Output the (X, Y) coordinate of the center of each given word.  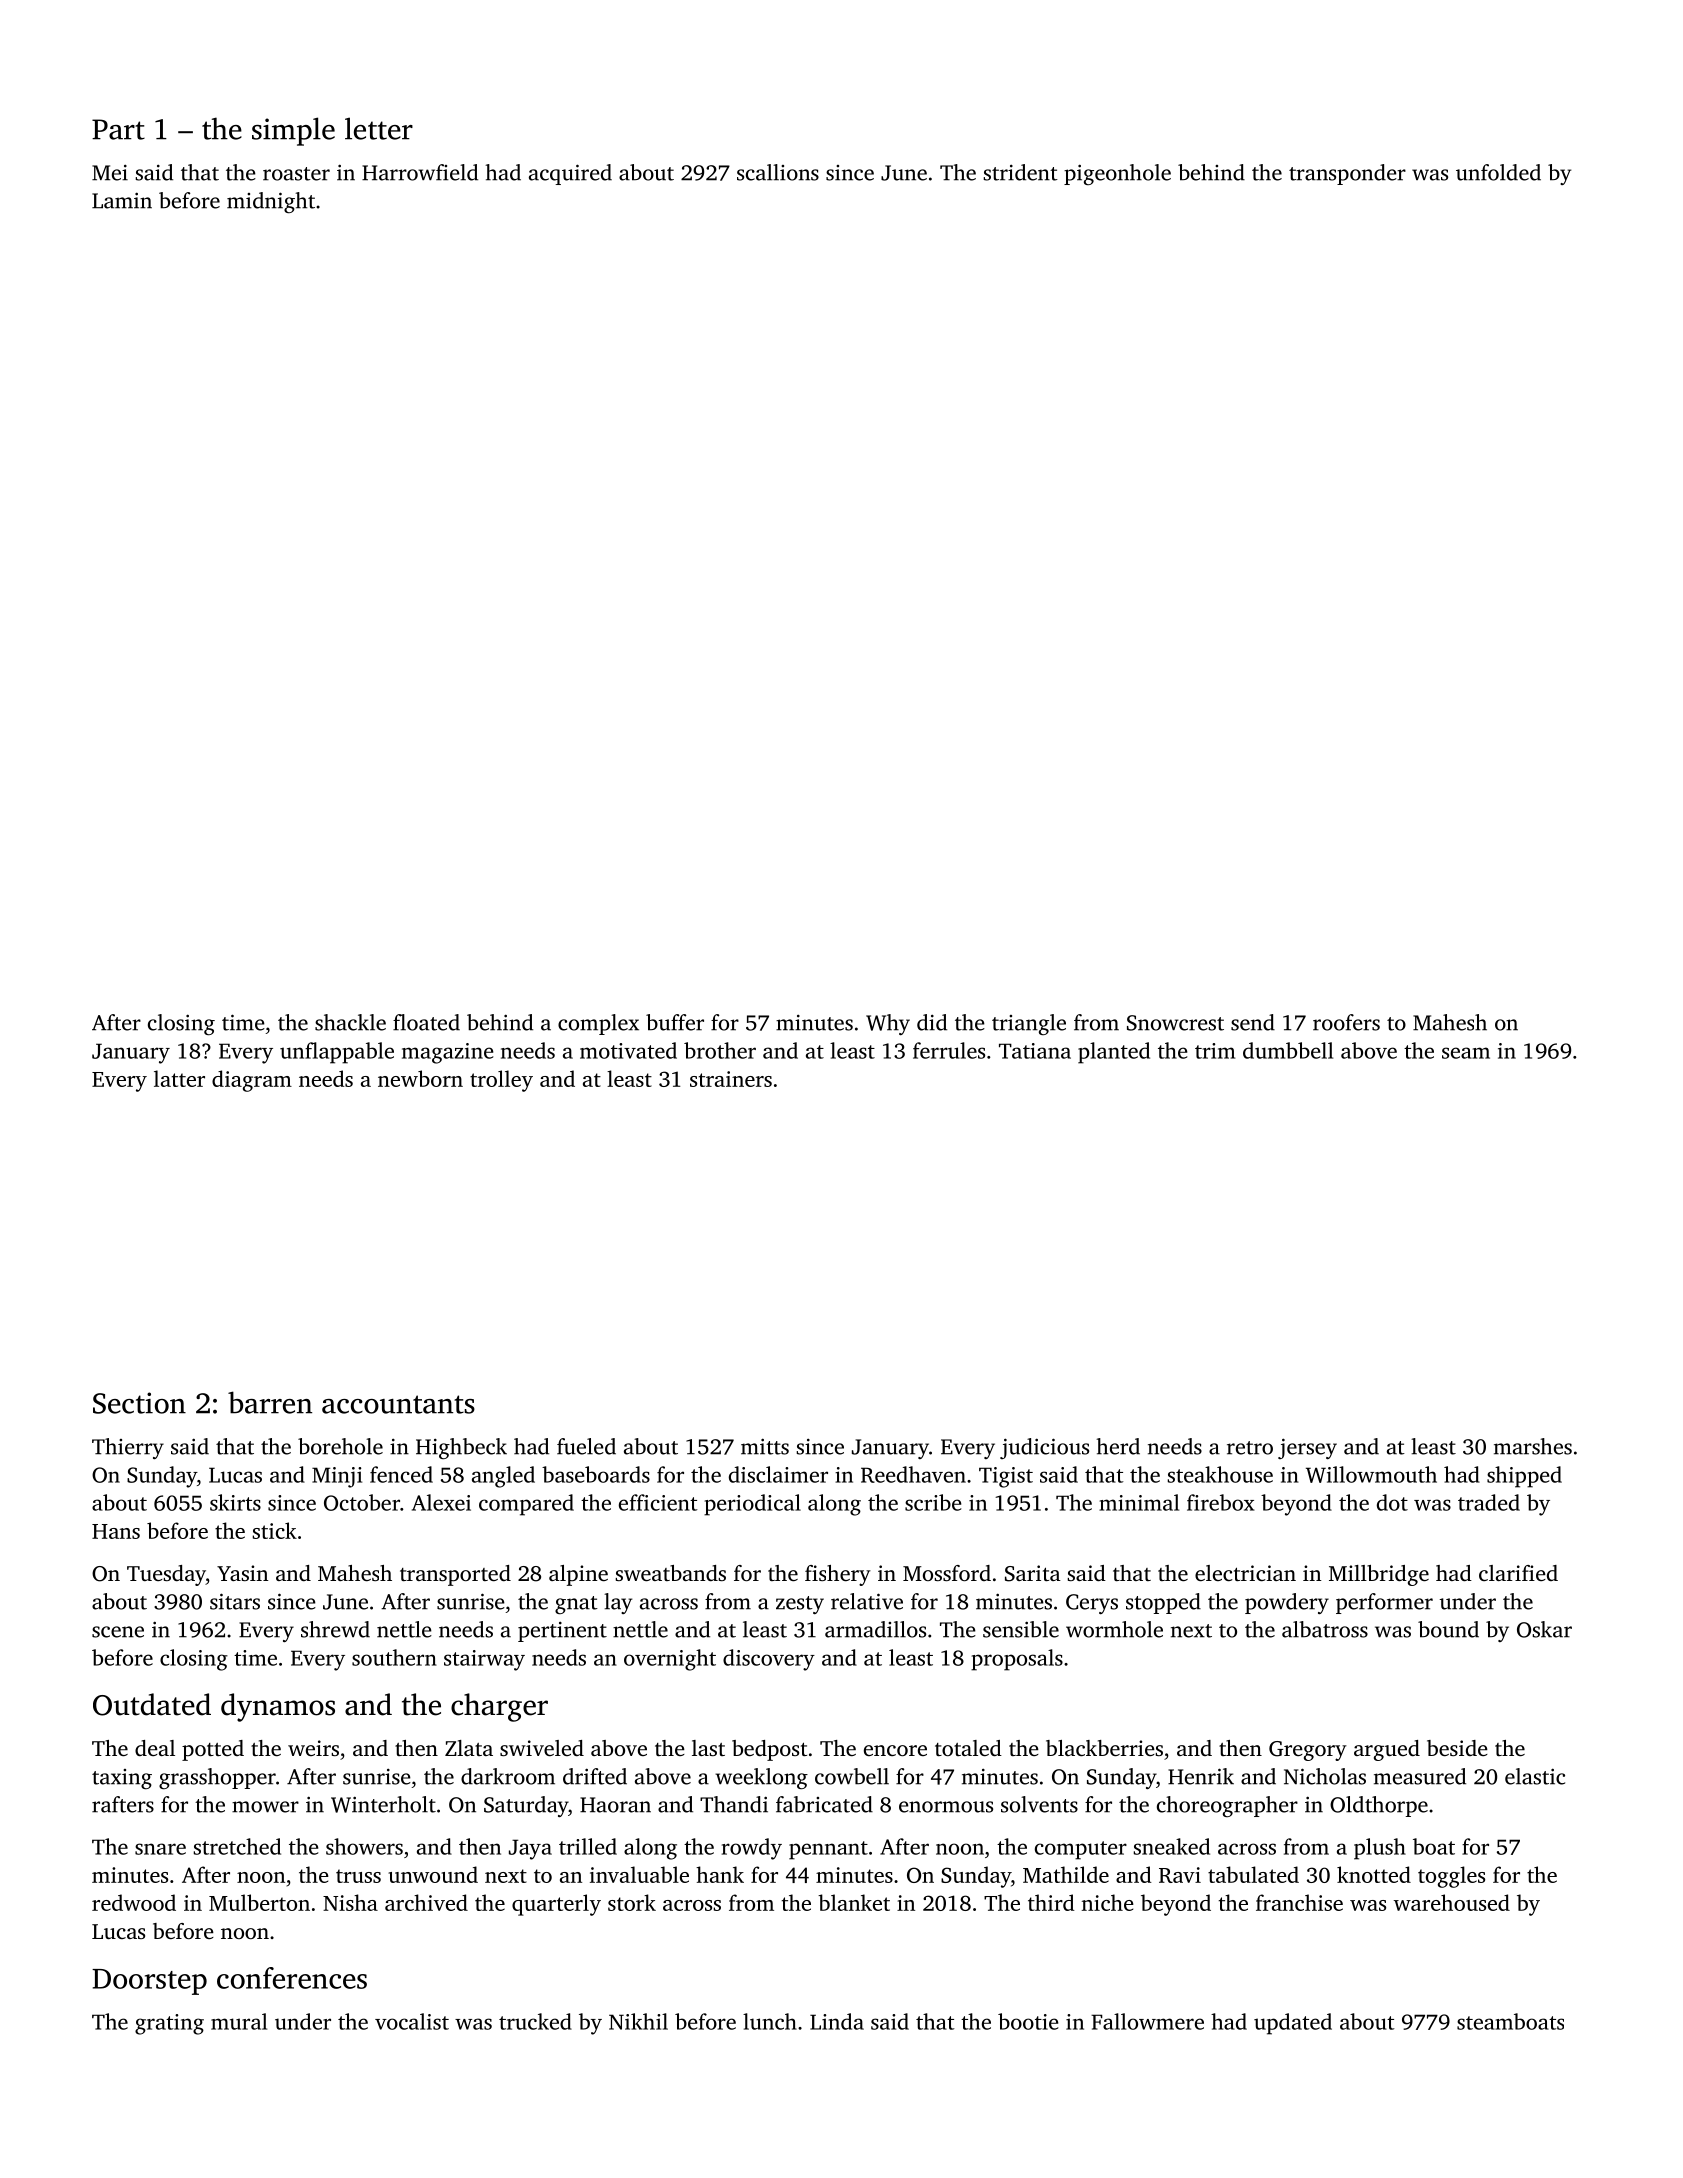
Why (888, 1024)
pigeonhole (1117, 174)
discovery (769, 1660)
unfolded (1498, 172)
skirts (235, 1502)
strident (1020, 172)
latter (179, 1078)
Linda (837, 2021)
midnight (271, 203)
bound (1448, 1629)
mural (239, 2021)
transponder (1347, 174)
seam (1466, 1053)
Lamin (122, 200)
